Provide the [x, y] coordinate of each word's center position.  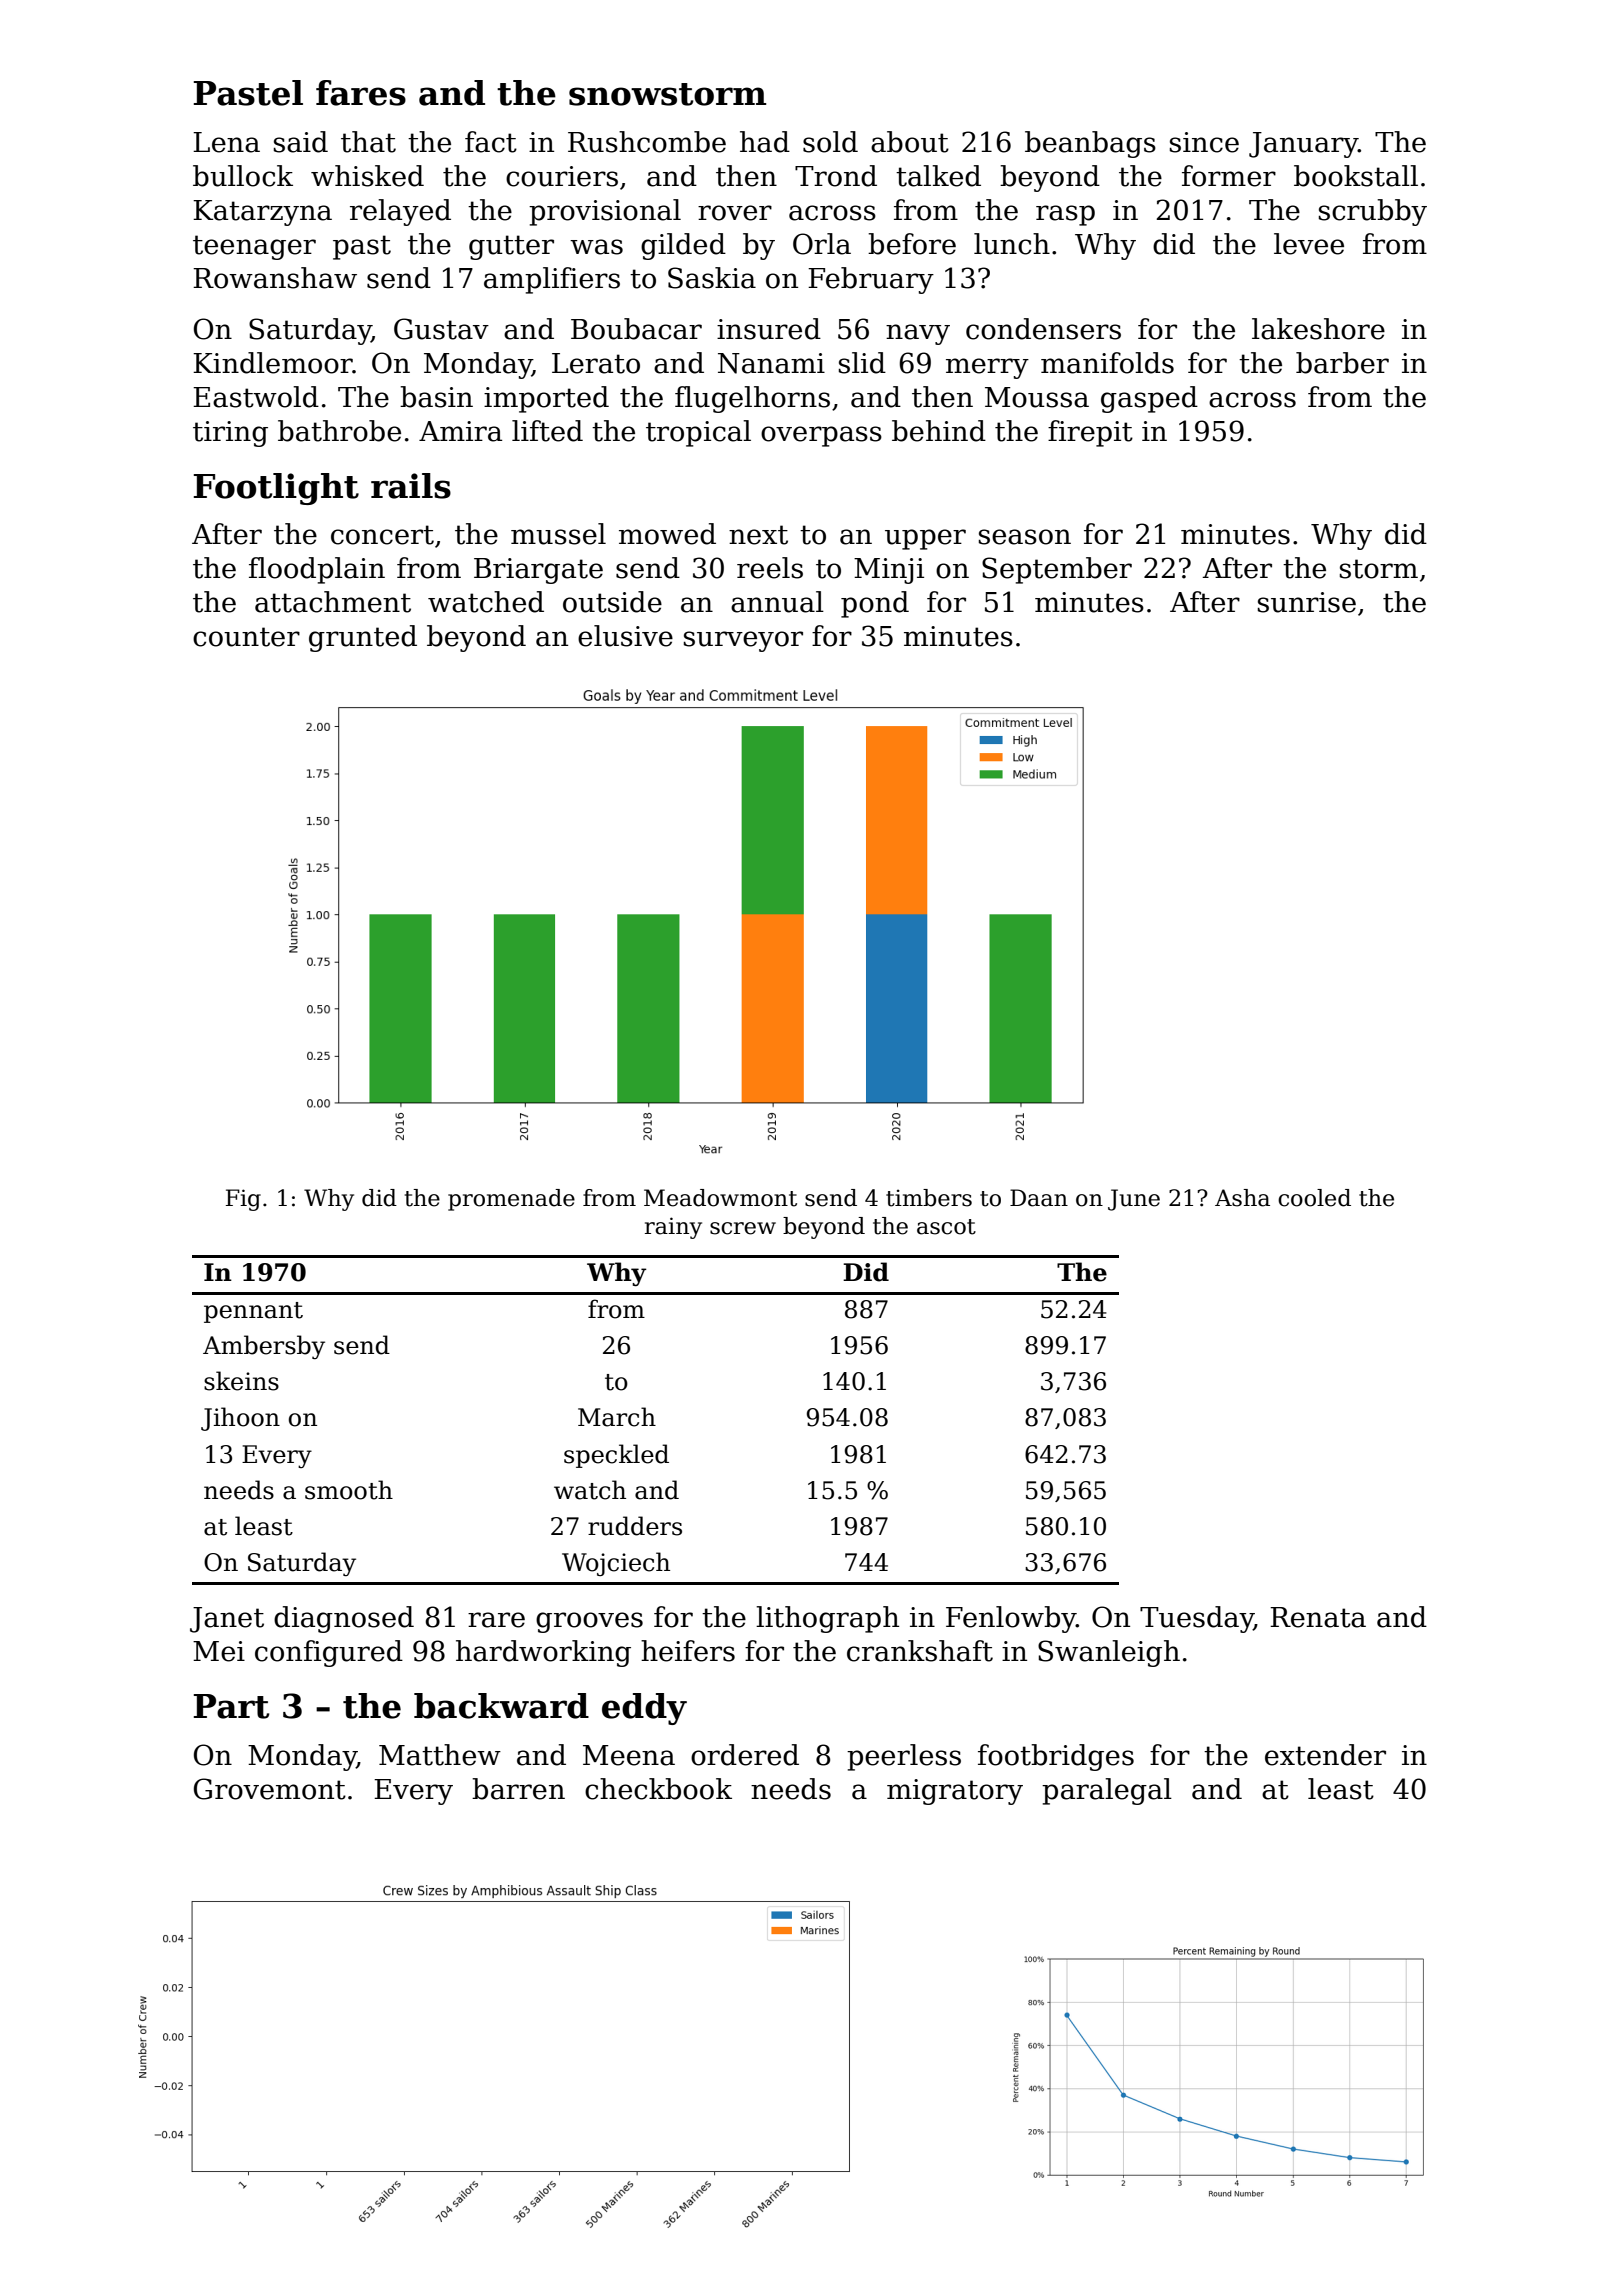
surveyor [743, 641]
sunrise [1307, 602]
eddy [644, 1709]
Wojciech [616, 1564]
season [1025, 537]
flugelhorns [752, 399]
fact [491, 142]
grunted [363, 638]
